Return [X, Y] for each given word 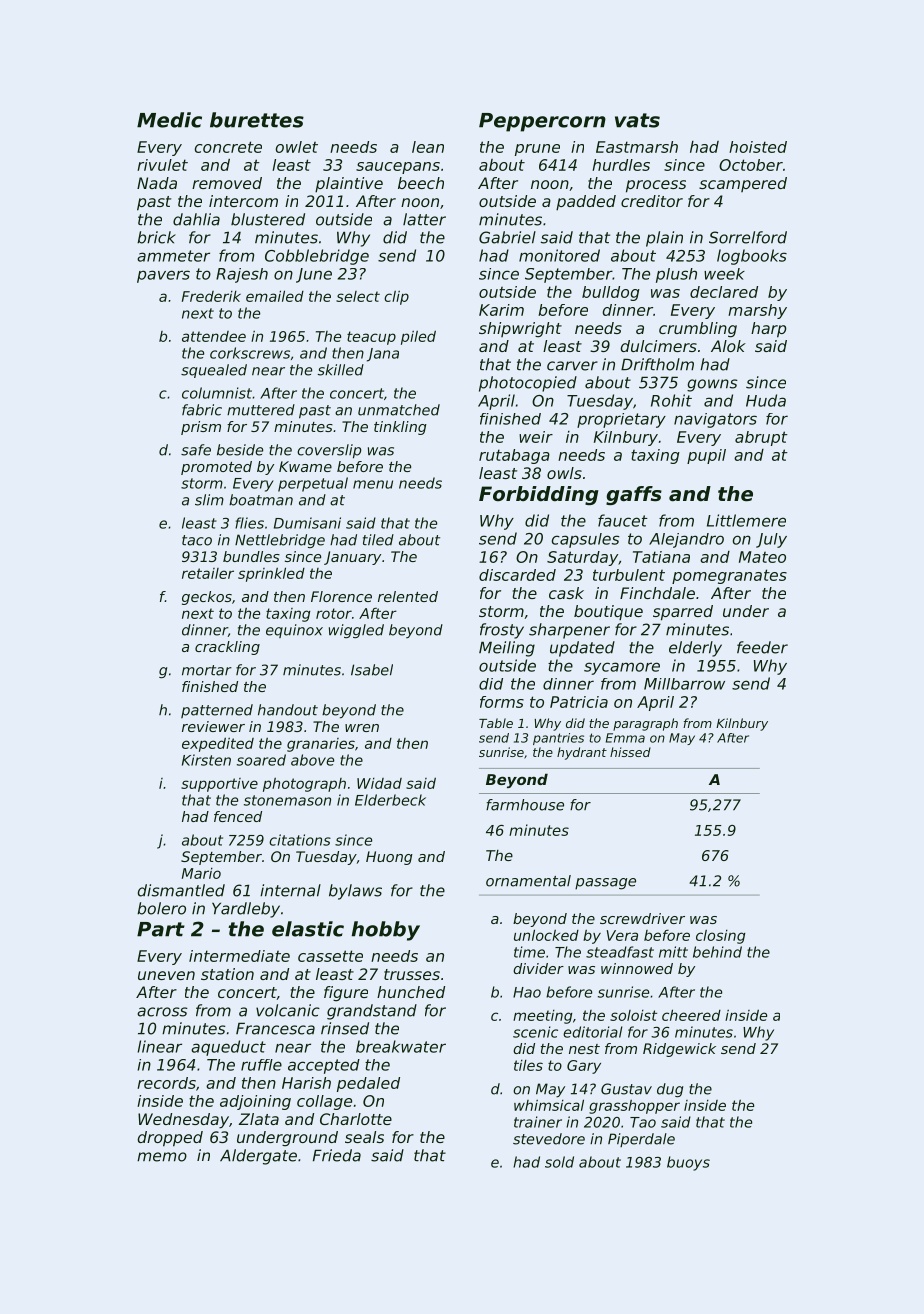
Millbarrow [684, 684]
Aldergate [258, 1157]
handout [288, 710]
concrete [228, 147]
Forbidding [539, 495]
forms [502, 702]
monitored [559, 255]
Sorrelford [748, 237]
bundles [251, 556]
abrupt [761, 438]
